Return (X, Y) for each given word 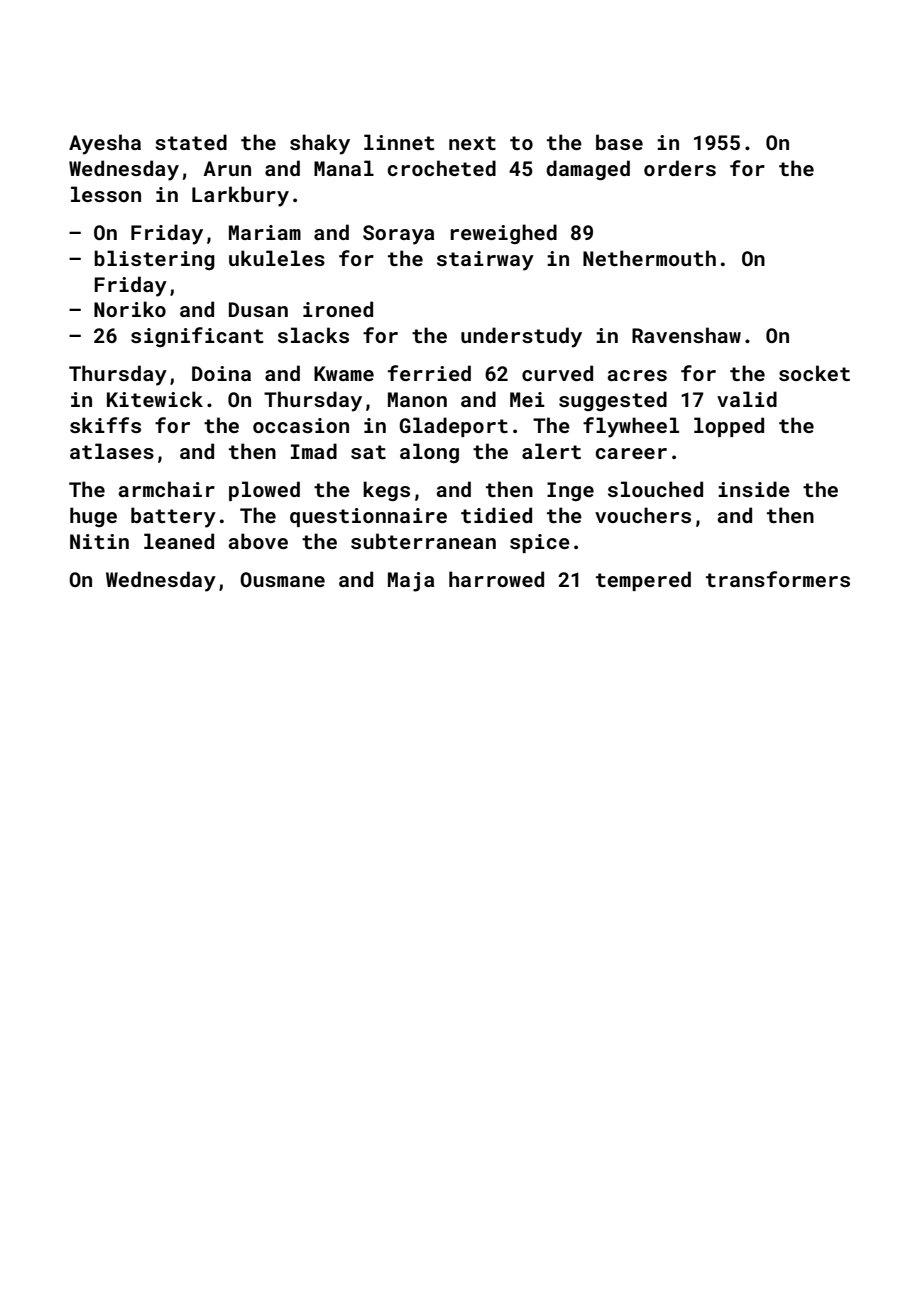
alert (551, 451)
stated (191, 142)
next (472, 143)
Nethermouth (649, 258)
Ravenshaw (686, 335)
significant (197, 337)
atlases (112, 451)
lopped (729, 427)
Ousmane (282, 579)
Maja (411, 582)
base (619, 142)
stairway (485, 261)
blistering (154, 260)
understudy (521, 337)
